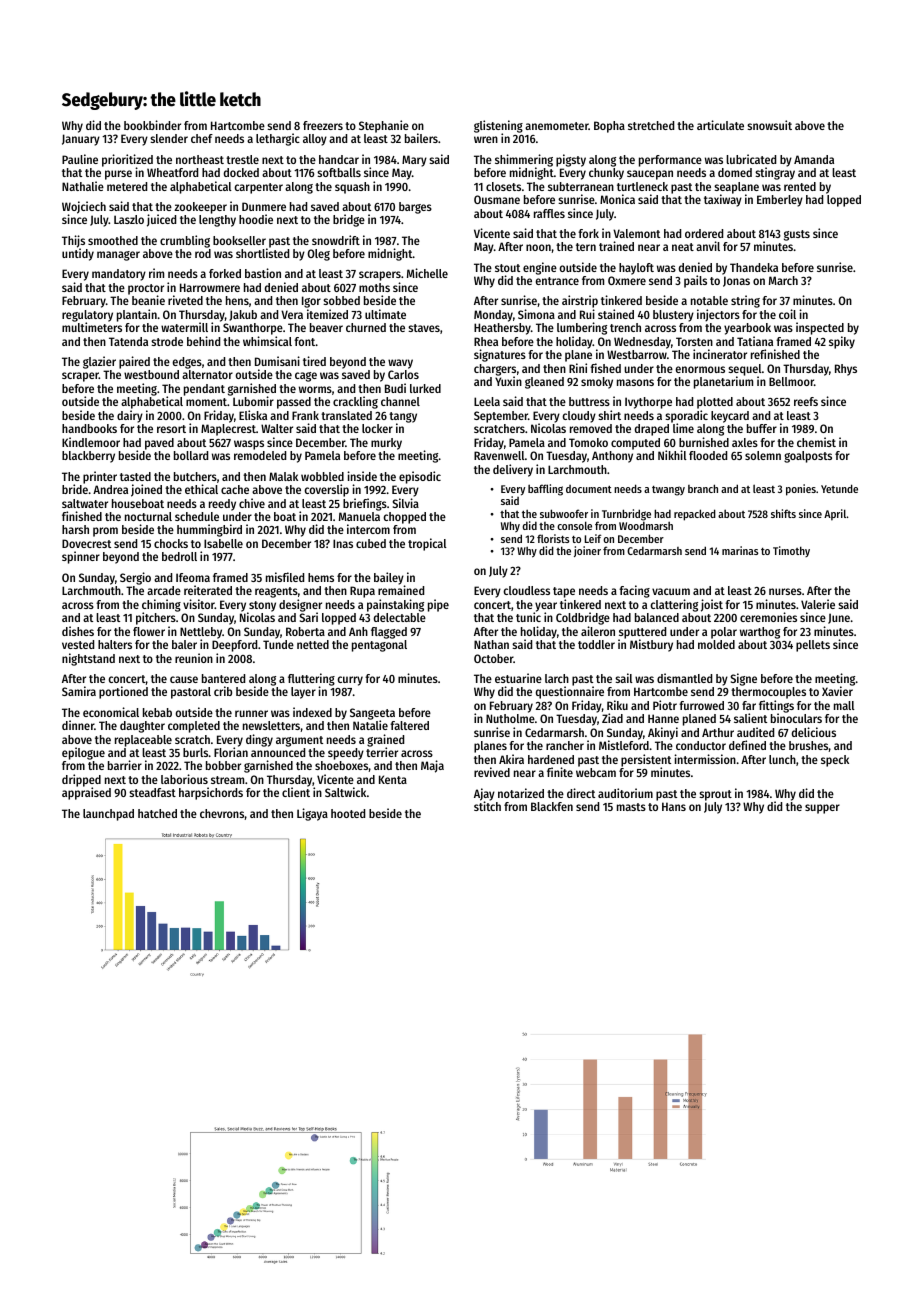  I want to click on rented, so click(800, 186).
